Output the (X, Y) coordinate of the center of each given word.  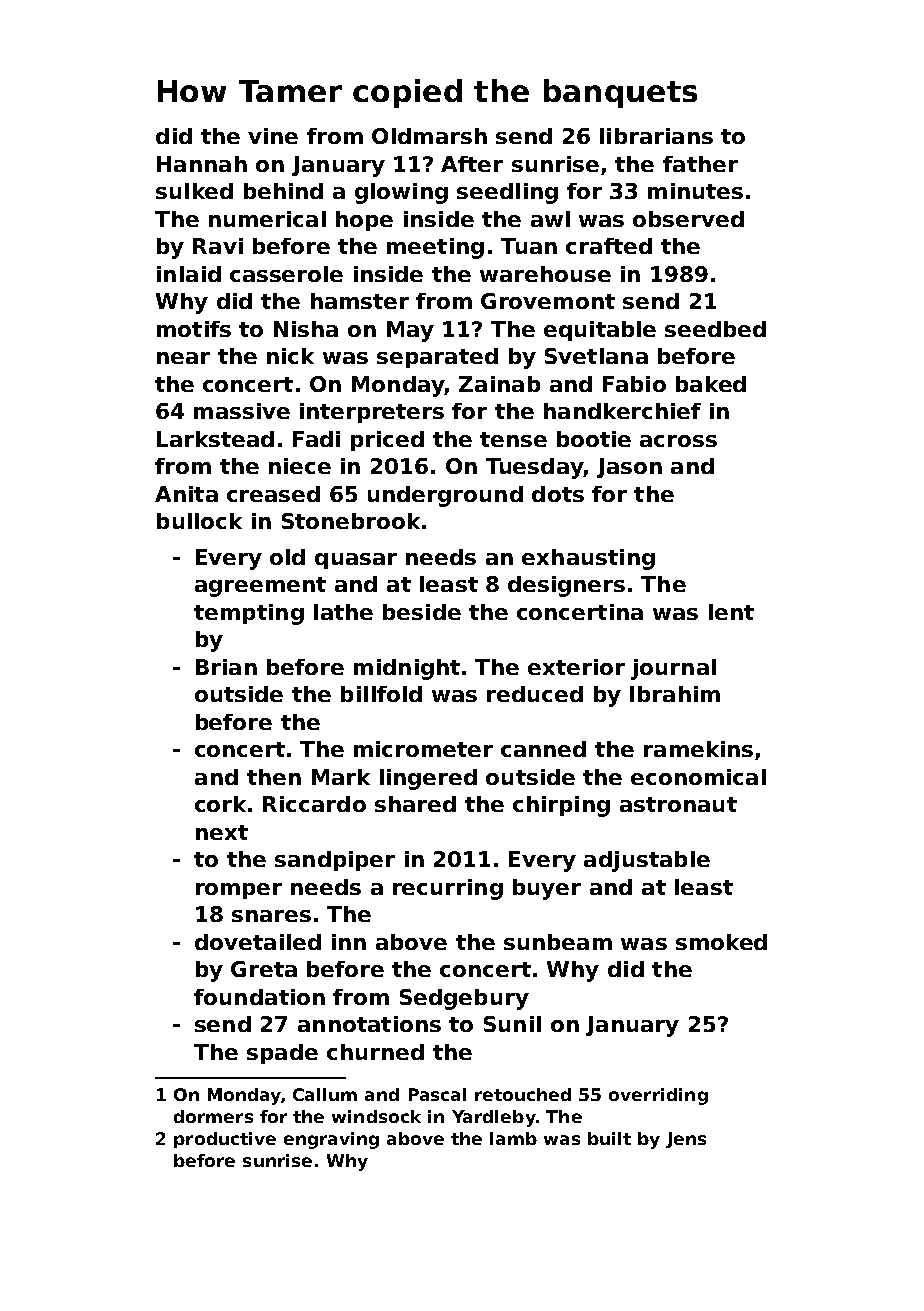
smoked (721, 942)
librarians (656, 136)
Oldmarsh (429, 136)
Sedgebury (464, 999)
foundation (259, 997)
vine (273, 136)
